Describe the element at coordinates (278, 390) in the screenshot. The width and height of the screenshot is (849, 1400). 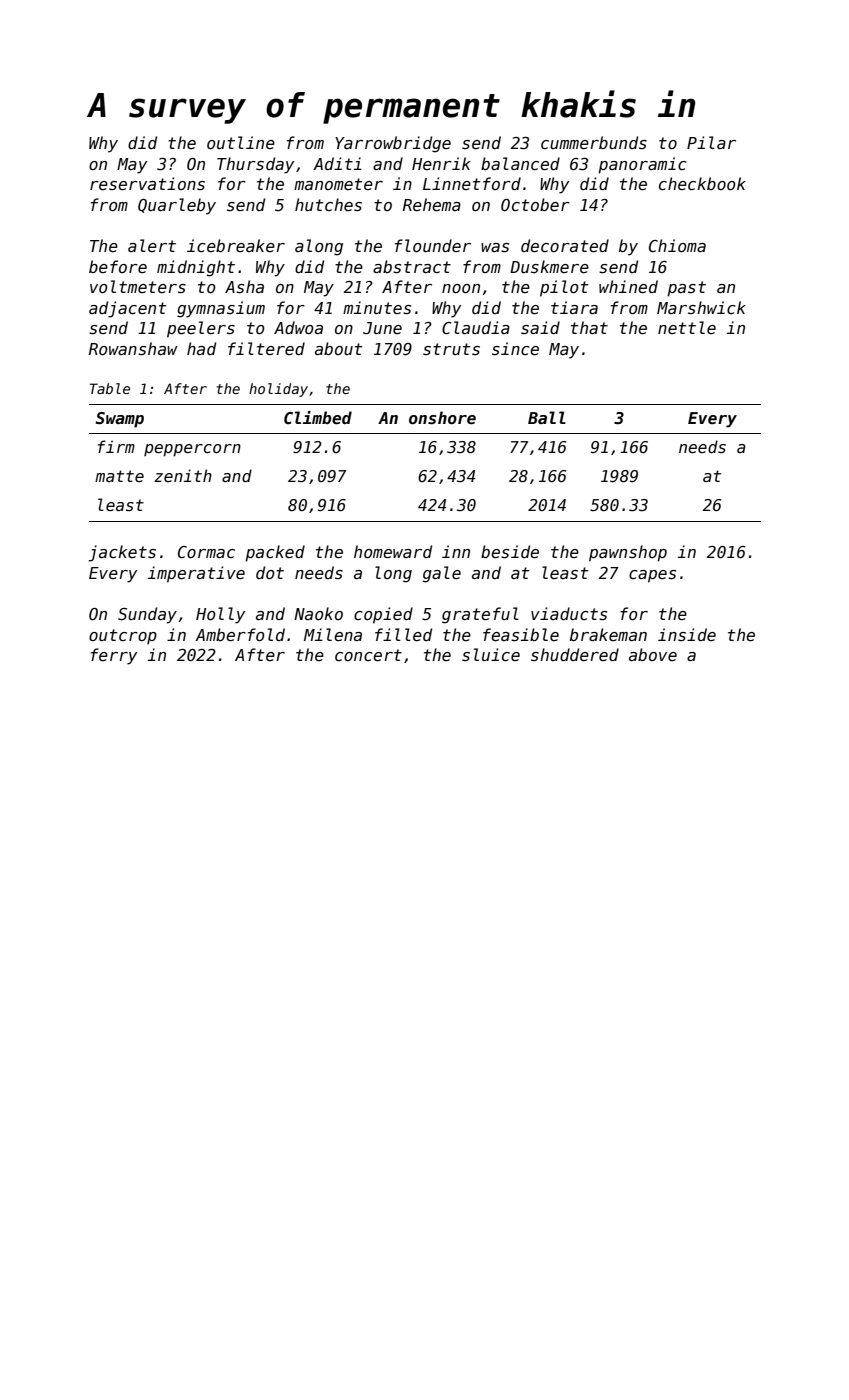
I see `holiday` at that location.
